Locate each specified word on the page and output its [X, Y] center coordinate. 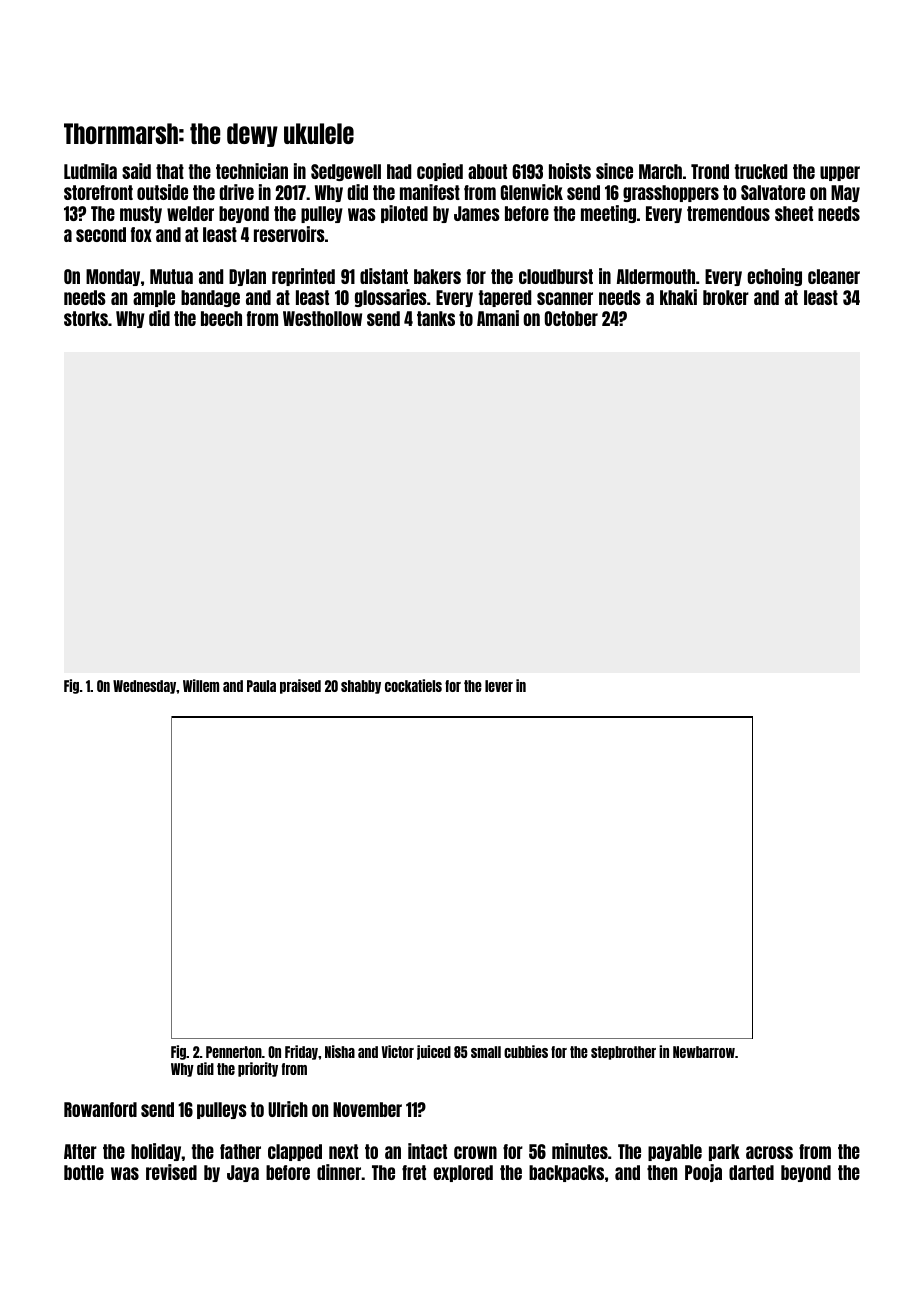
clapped [295, 1152]
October [571, 318]
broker [726, 297]
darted [751, 1172]
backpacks [566, 1173]
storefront [98, 192]
